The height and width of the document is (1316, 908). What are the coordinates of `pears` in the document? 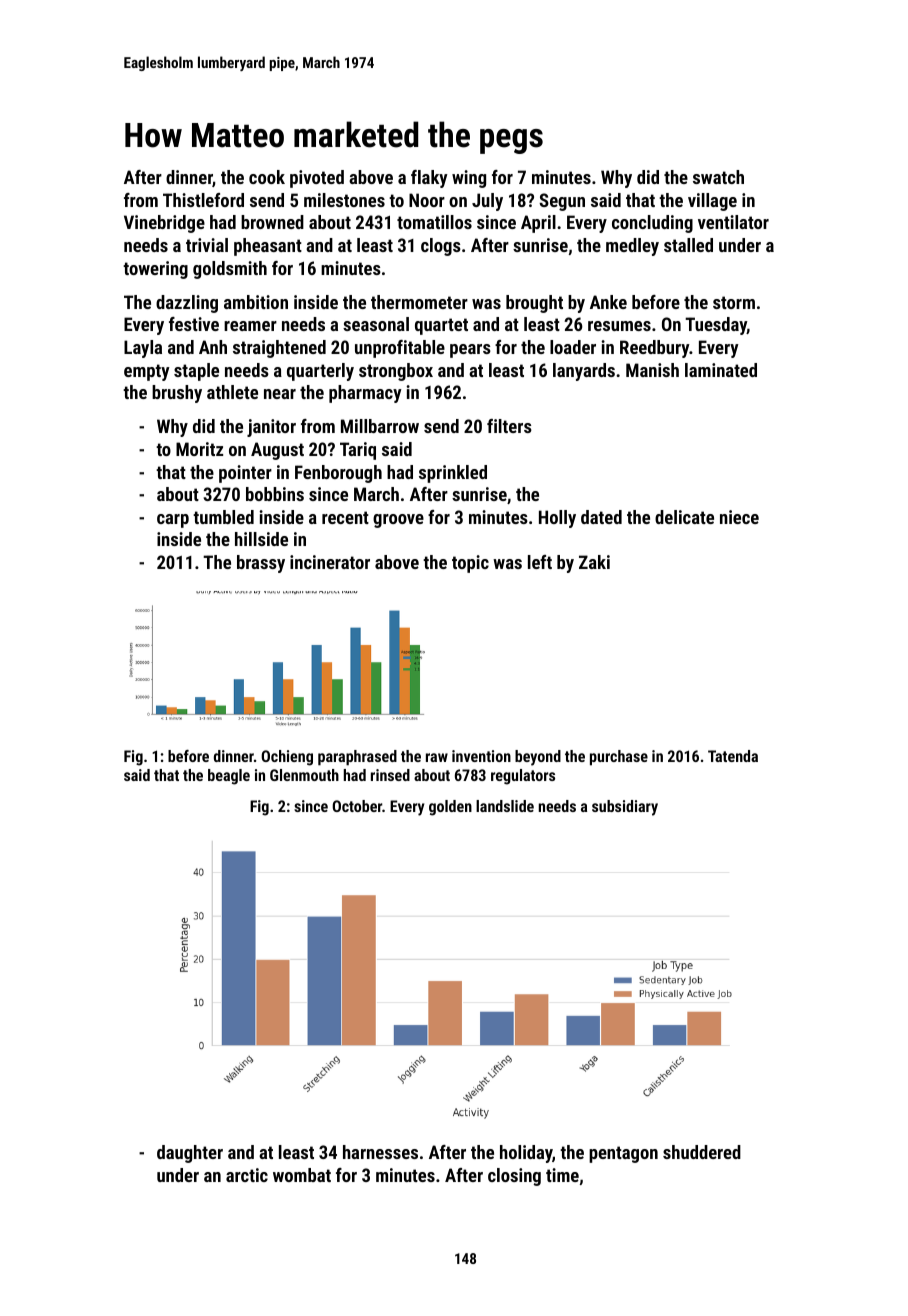 It's located at (470, 351).
